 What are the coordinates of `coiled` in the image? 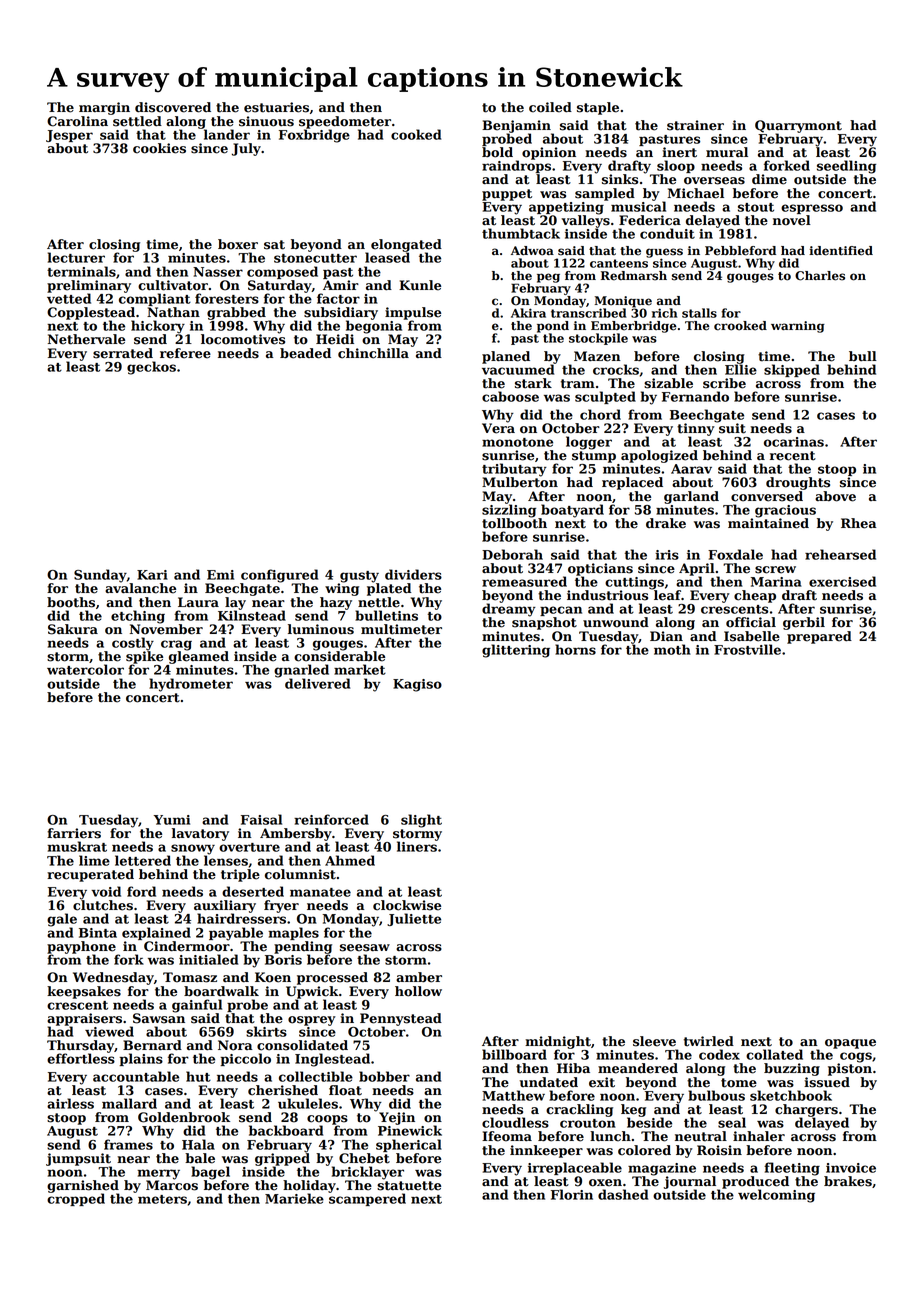 It's located at (550, 107).
